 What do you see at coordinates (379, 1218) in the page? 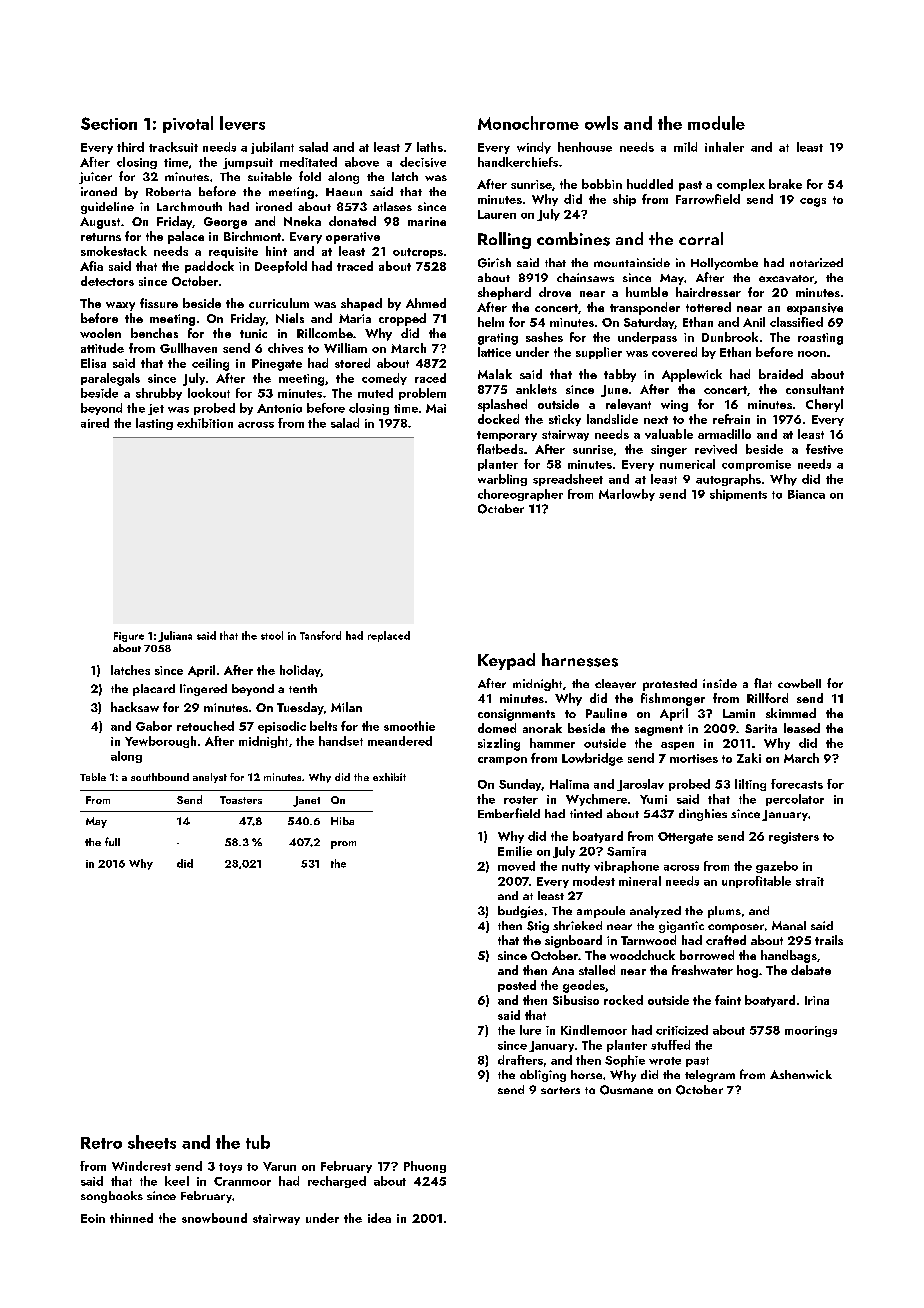
I see `idea` at bounding box center [379, 1218].
